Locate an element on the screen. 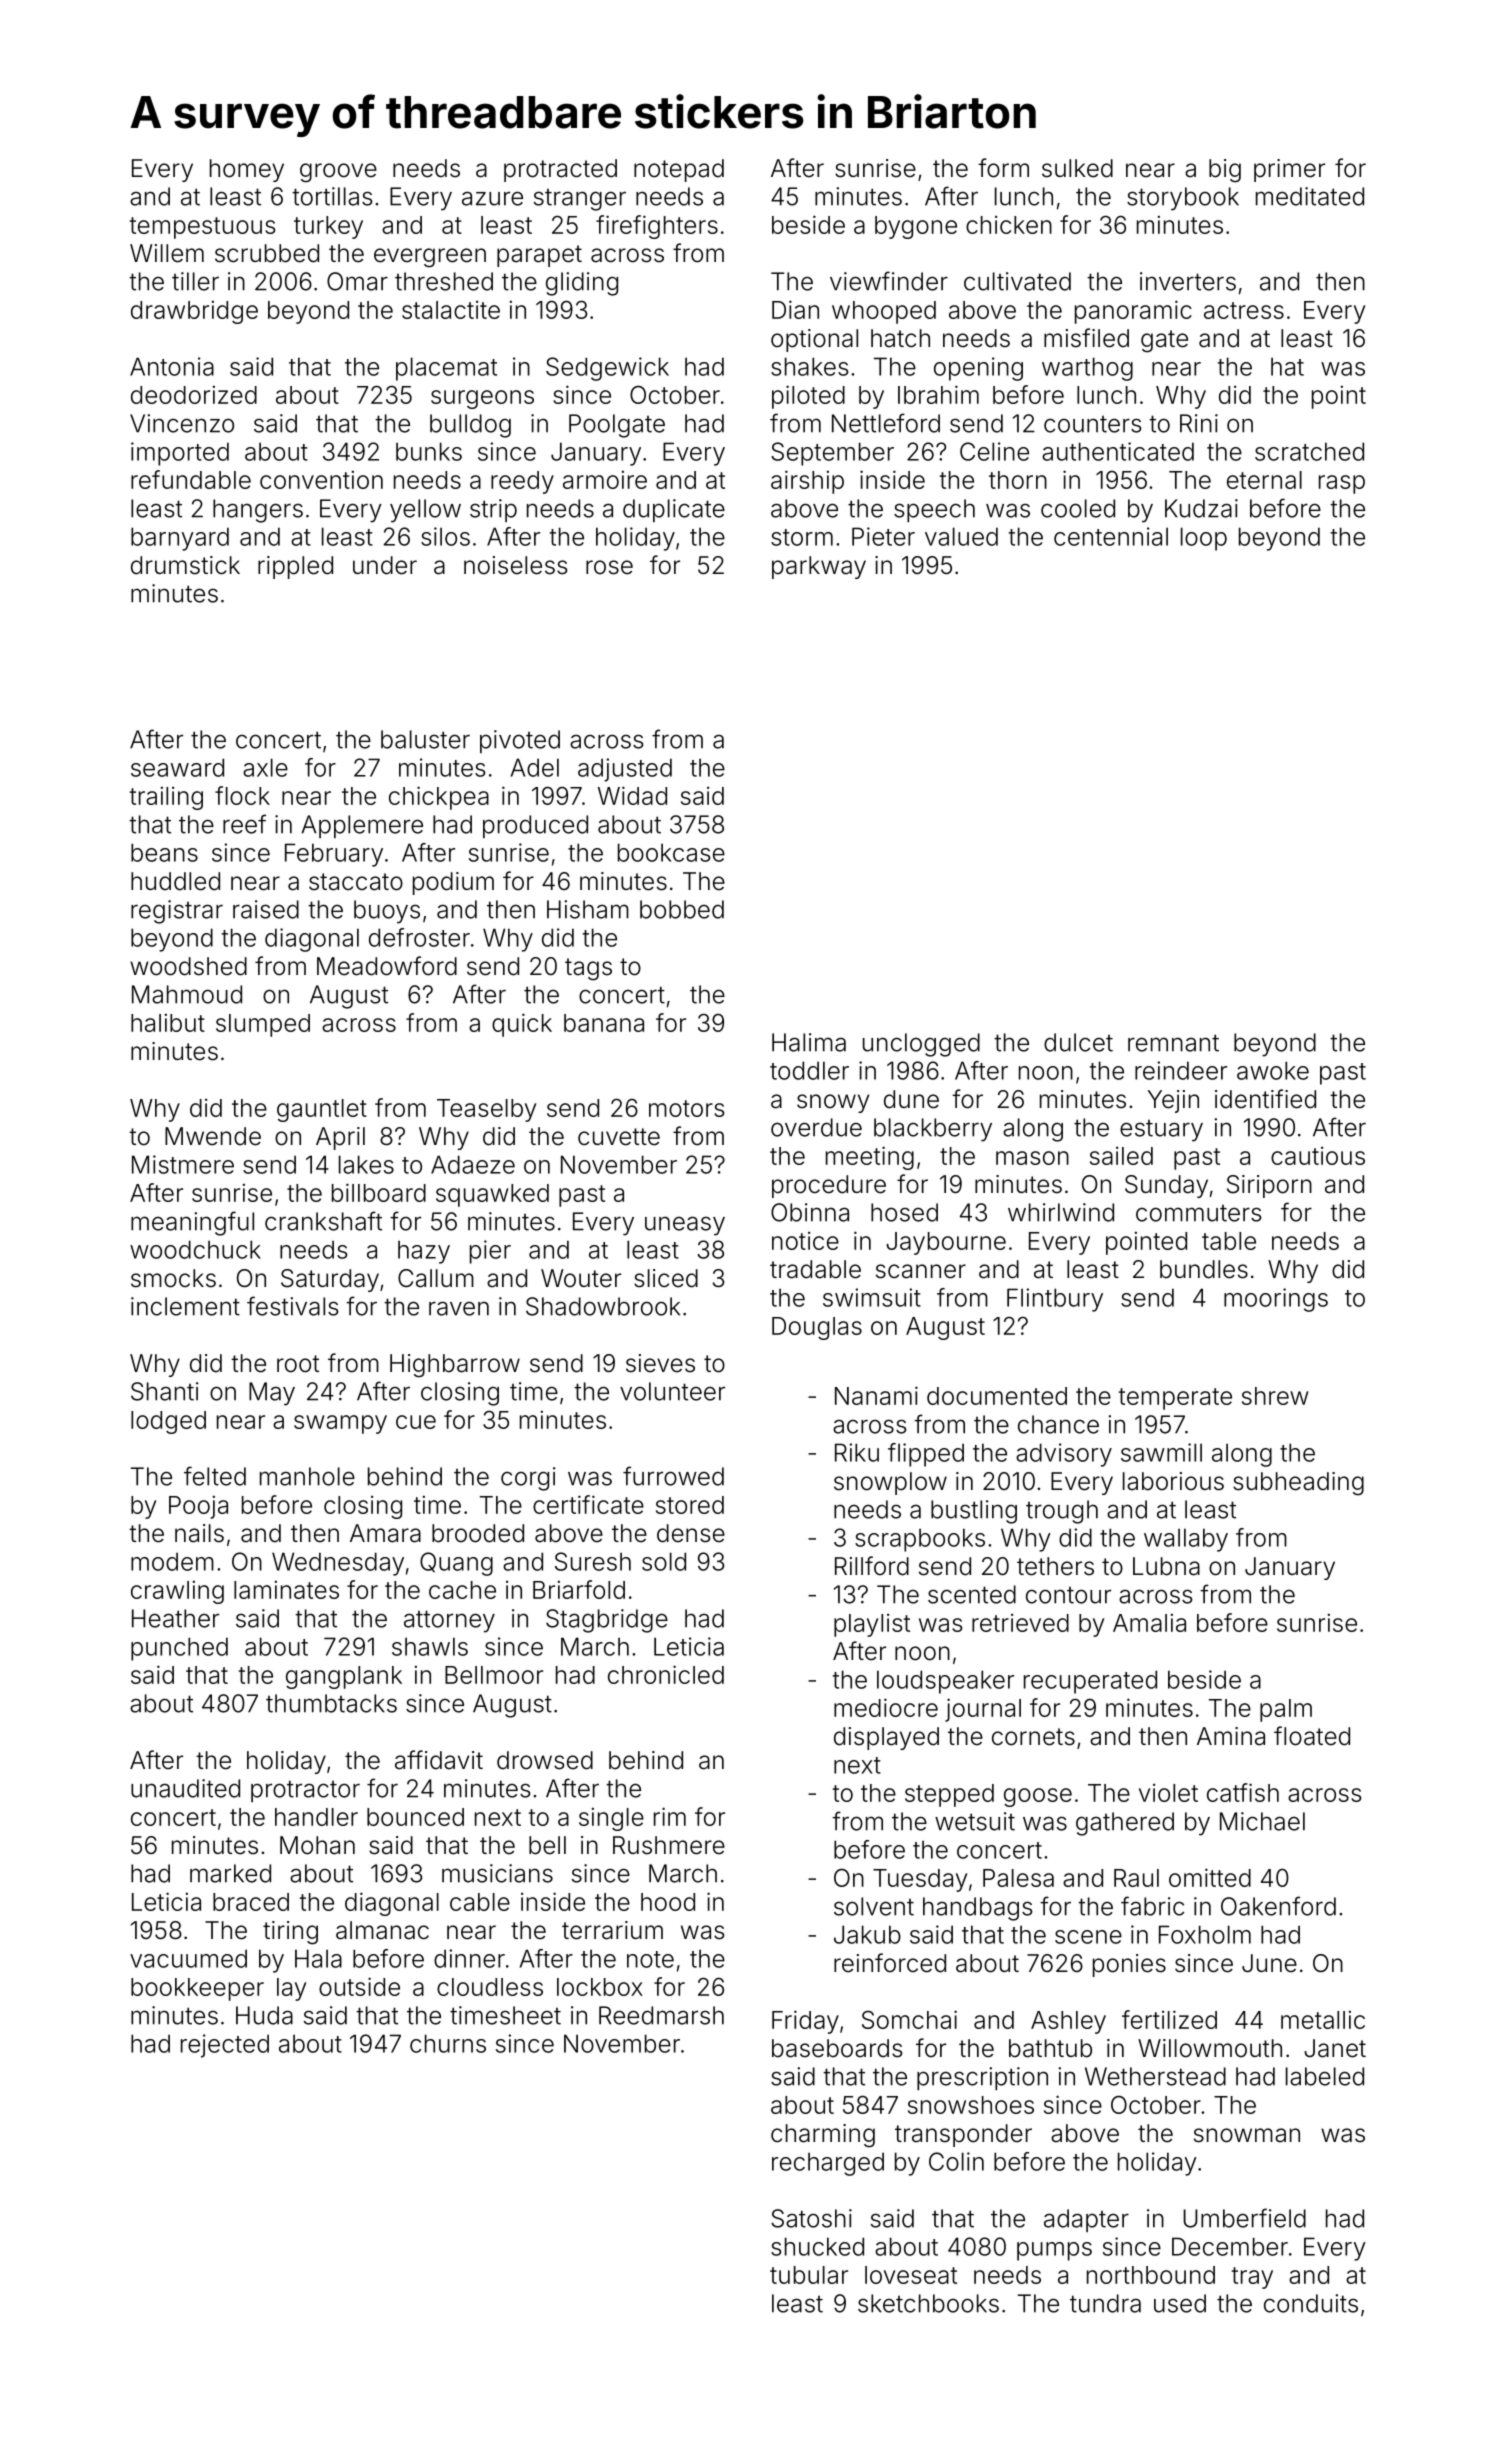 This screenshot has width=1496, height=2464. meditated is located at coordinates (1310, 196).
